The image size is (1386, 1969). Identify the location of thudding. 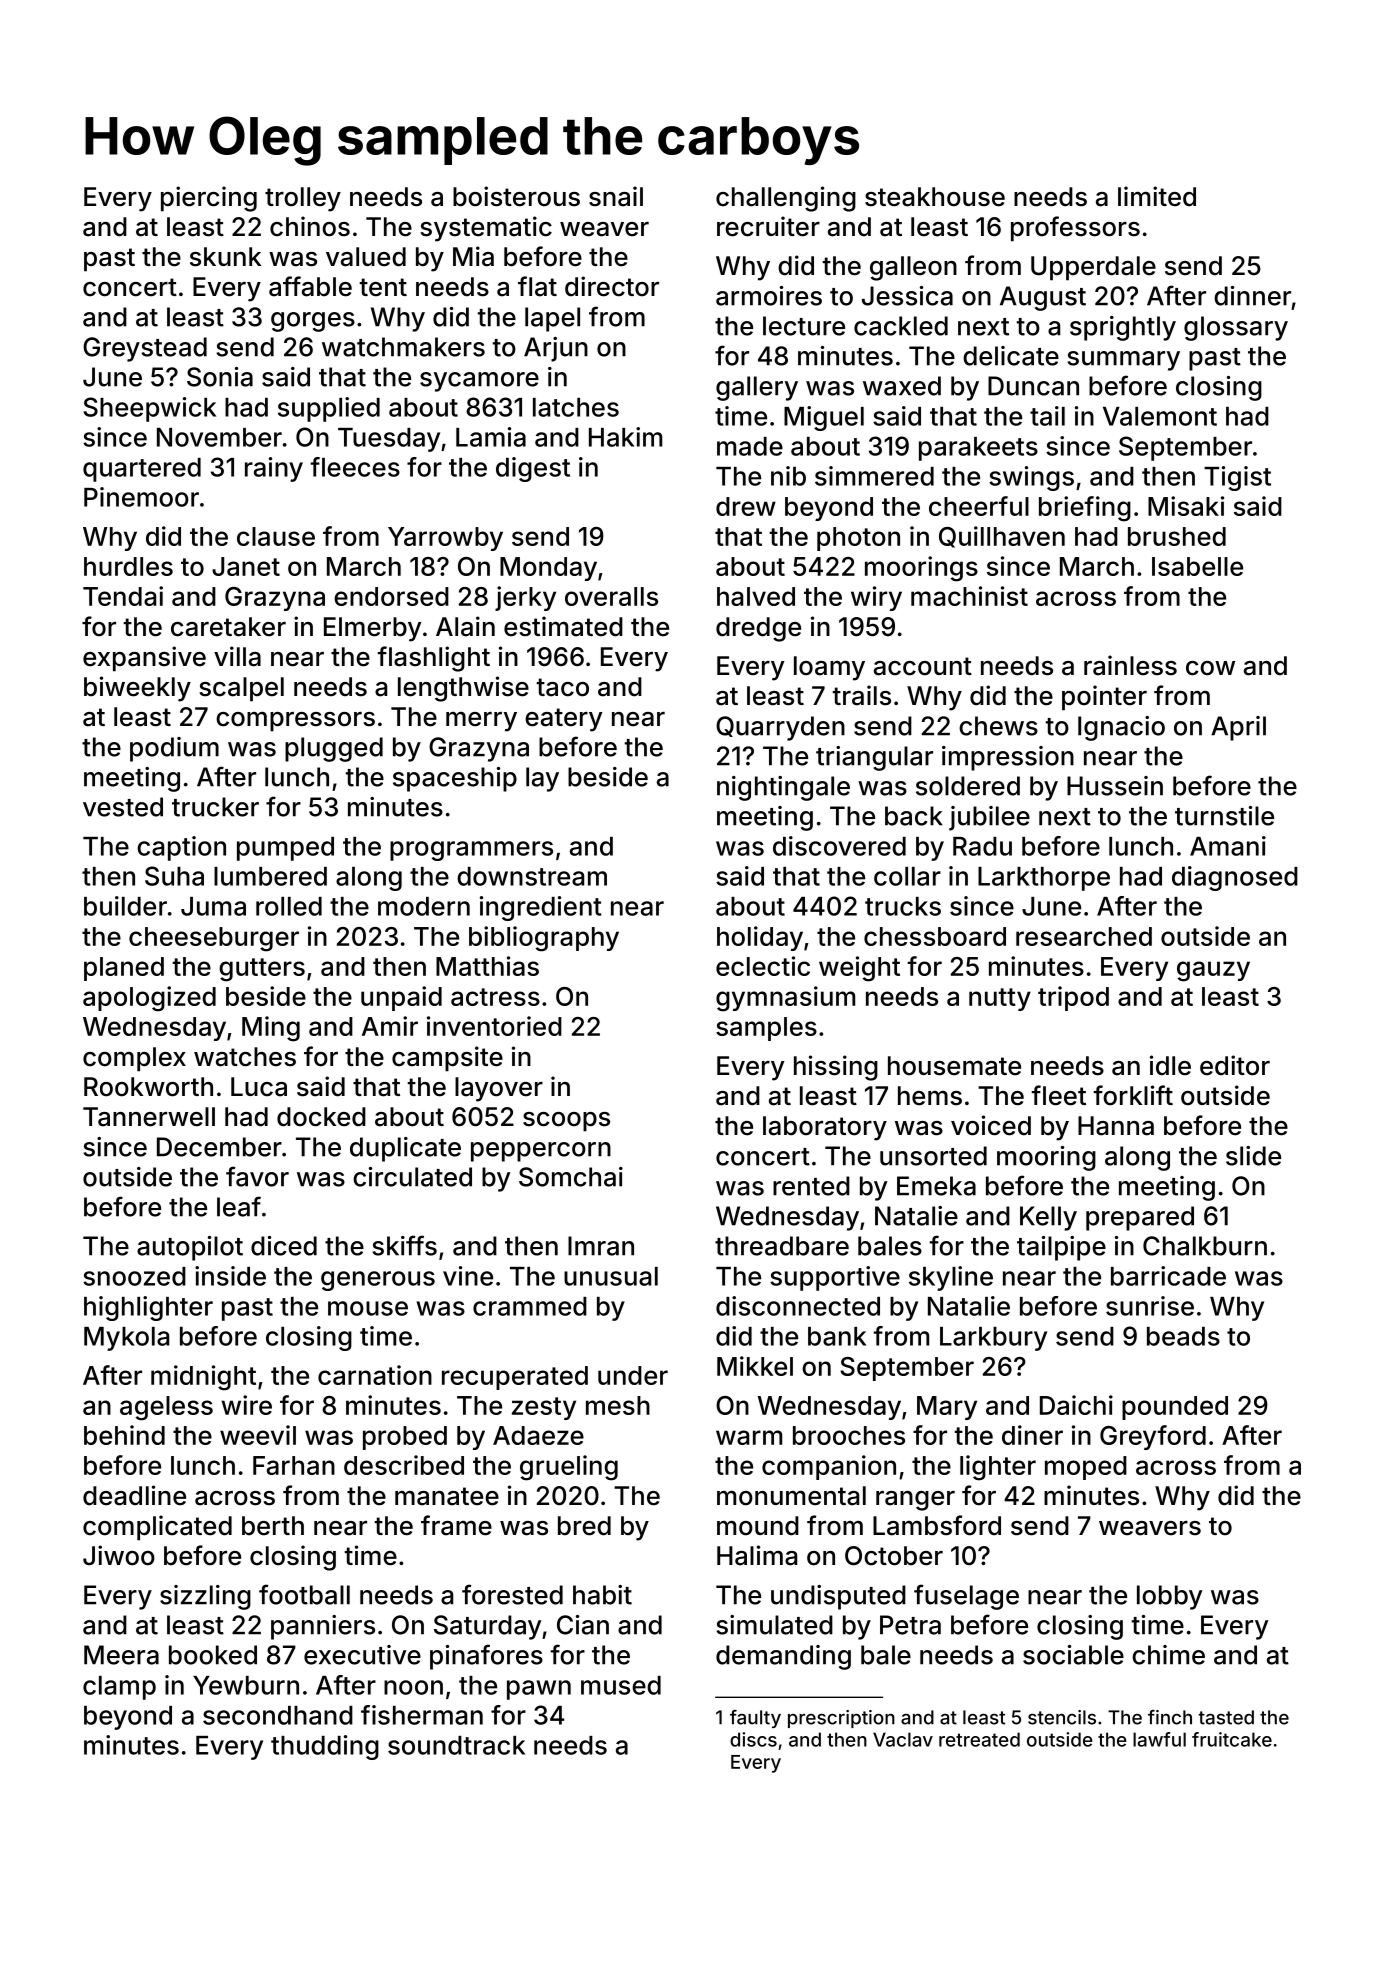
(325, 1747).
